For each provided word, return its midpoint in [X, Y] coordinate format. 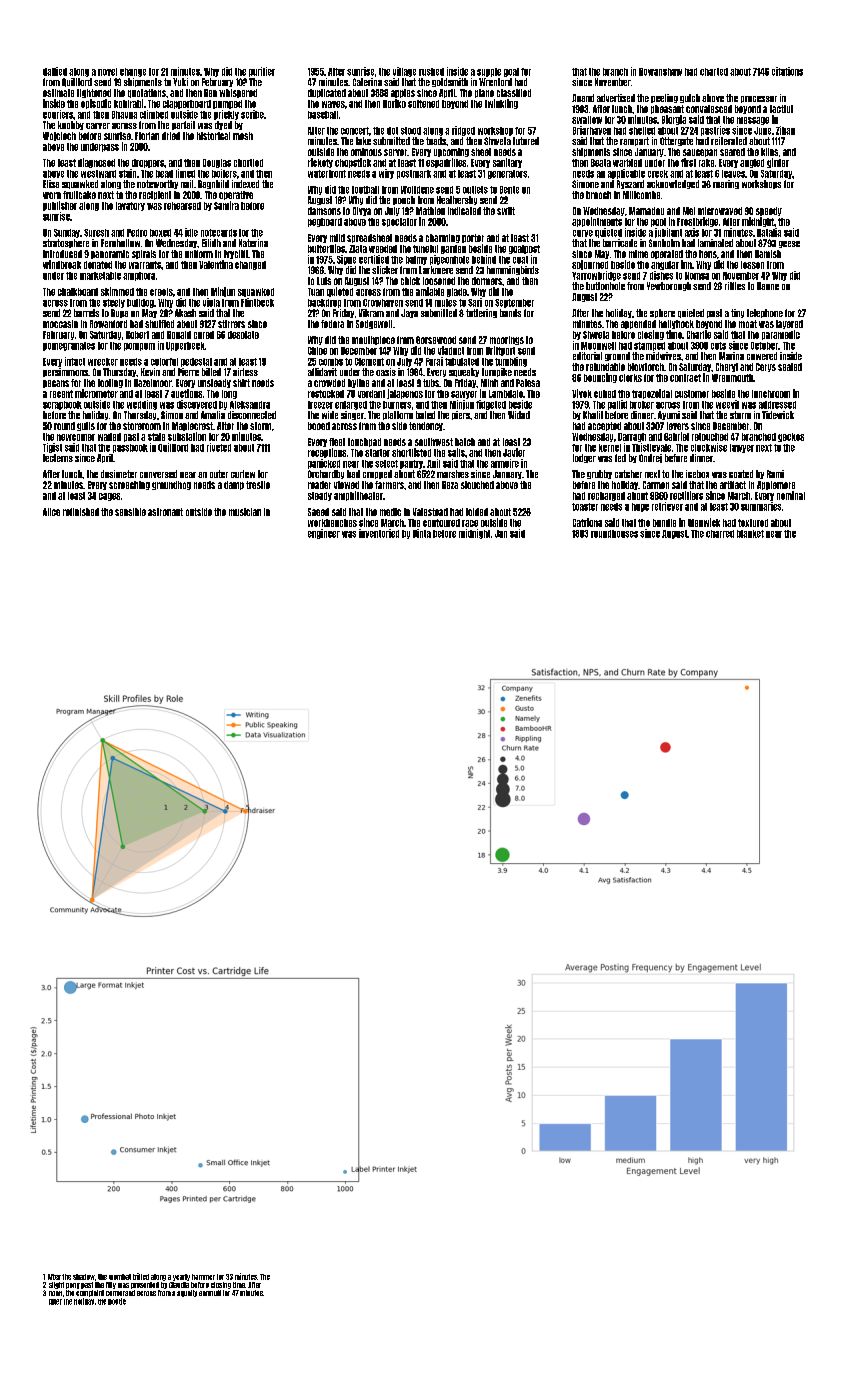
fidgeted [491, 405]
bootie [117, 1301]
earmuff [210, 1293]
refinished [81, 512]
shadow [84, 1277]
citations [787, 71]
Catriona [587, 522]
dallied [55, 71]
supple [489, 72]
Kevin [150, 372]
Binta [422, 533]
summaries [761, 506]
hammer [203, 1277]
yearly [181, 1277]
